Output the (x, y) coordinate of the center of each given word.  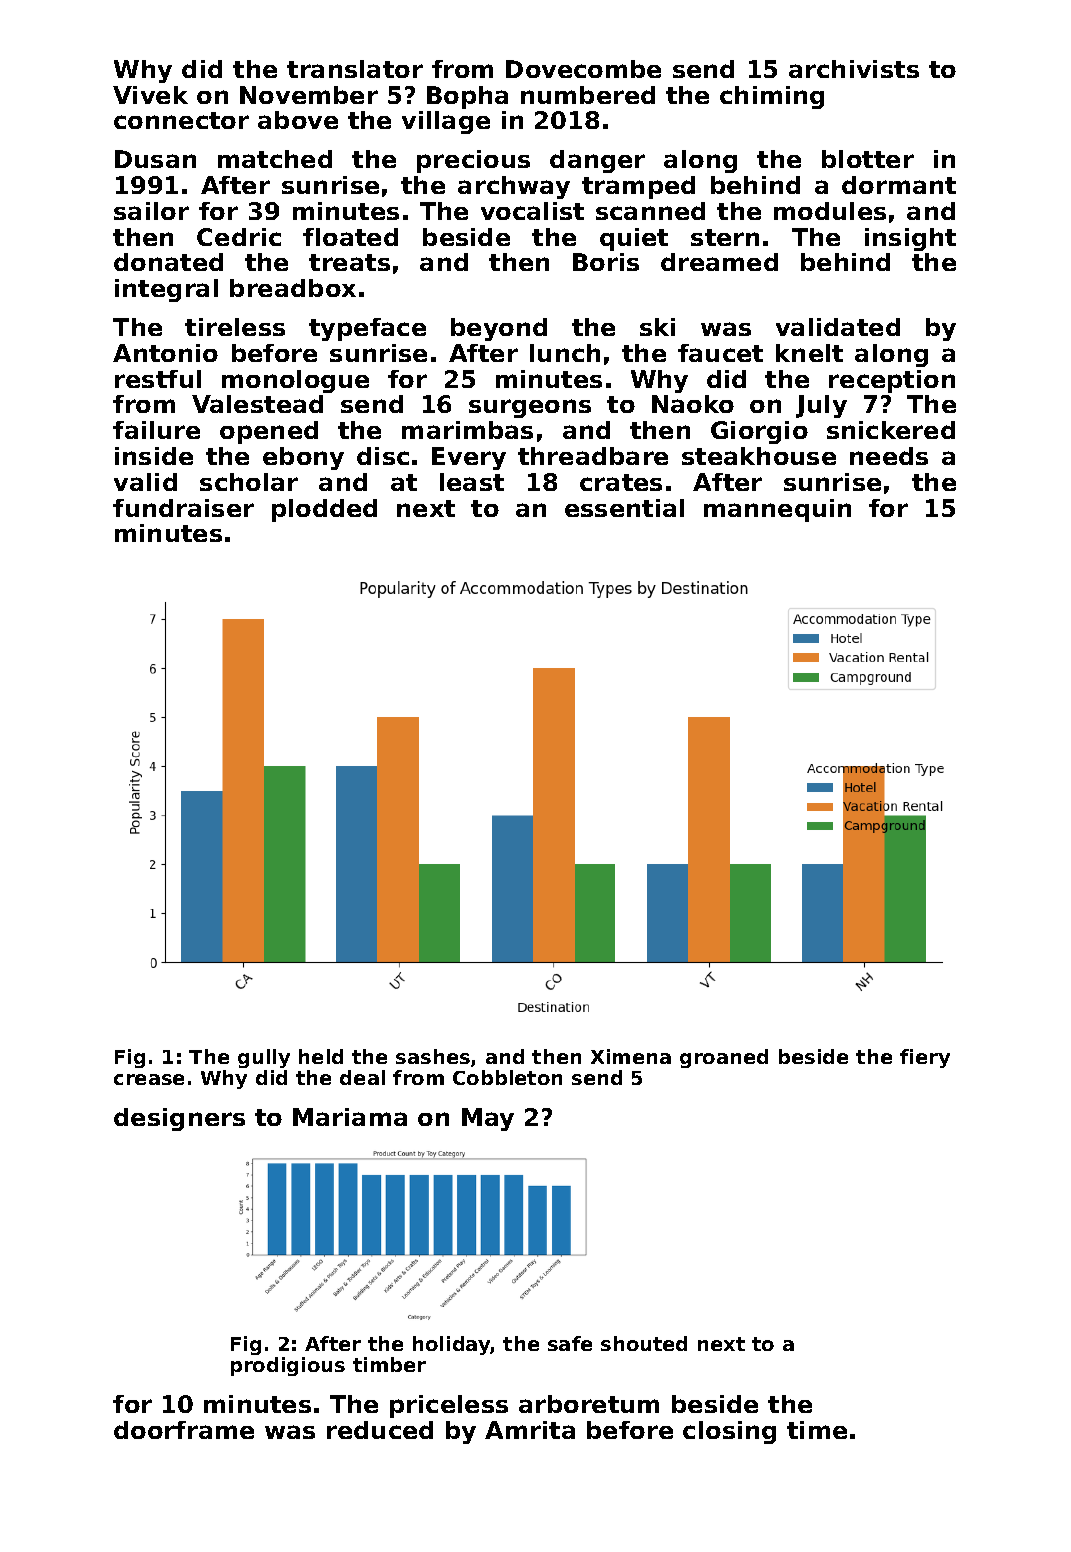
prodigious (288, 1366)
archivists (854, 69)
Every (469, 458)
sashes (433, 1056)
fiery (925, 1058)
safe (570, 1343)
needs (889, 456)
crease (149, 1079)
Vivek (150, 95)
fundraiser (183, 508)
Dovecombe (583, 69)
